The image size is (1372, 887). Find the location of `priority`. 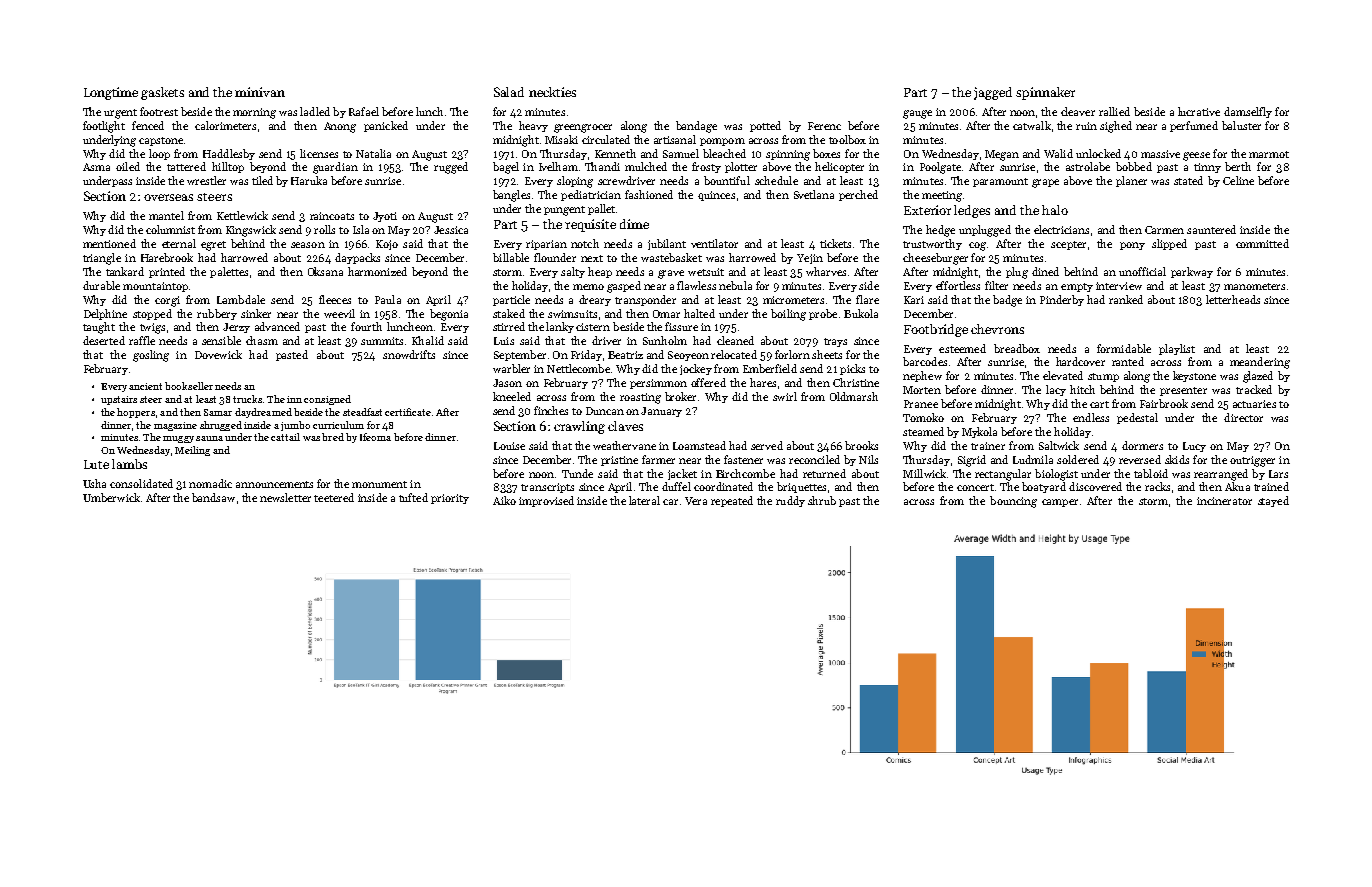

priority is located at coordinates (450, 499).
